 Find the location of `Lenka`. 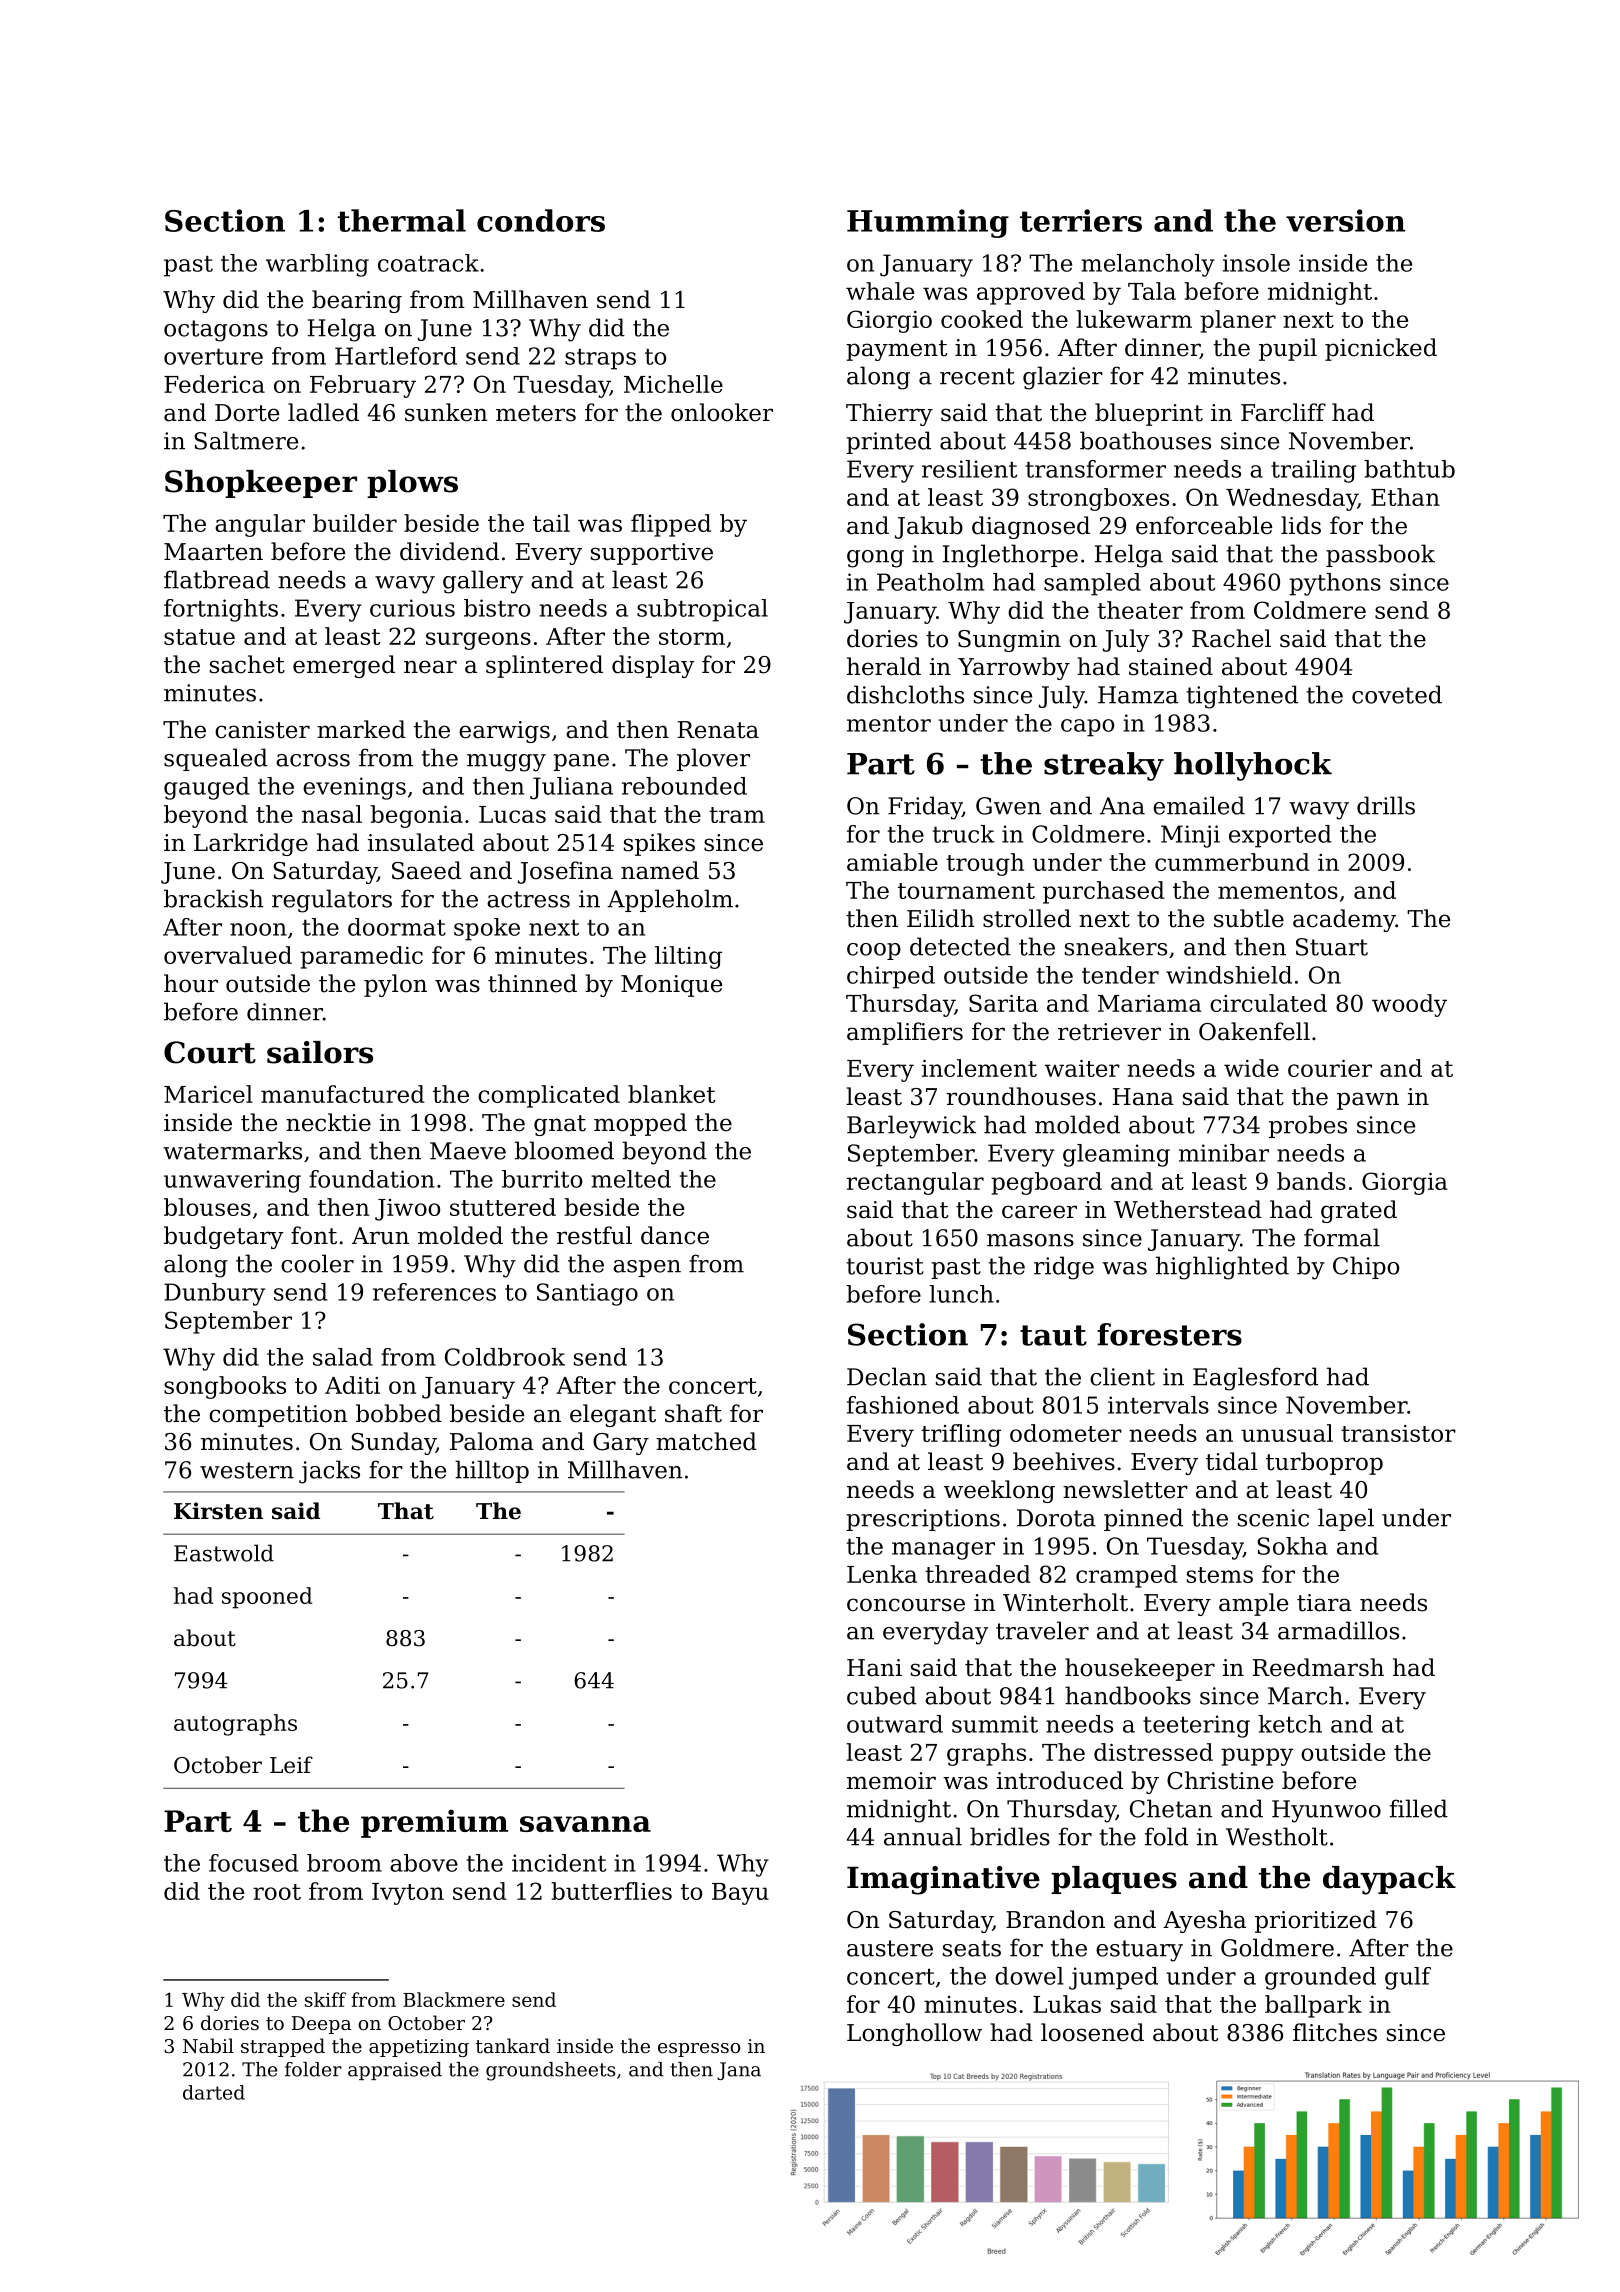

Lenka is located at coordinates (882, 1574).
